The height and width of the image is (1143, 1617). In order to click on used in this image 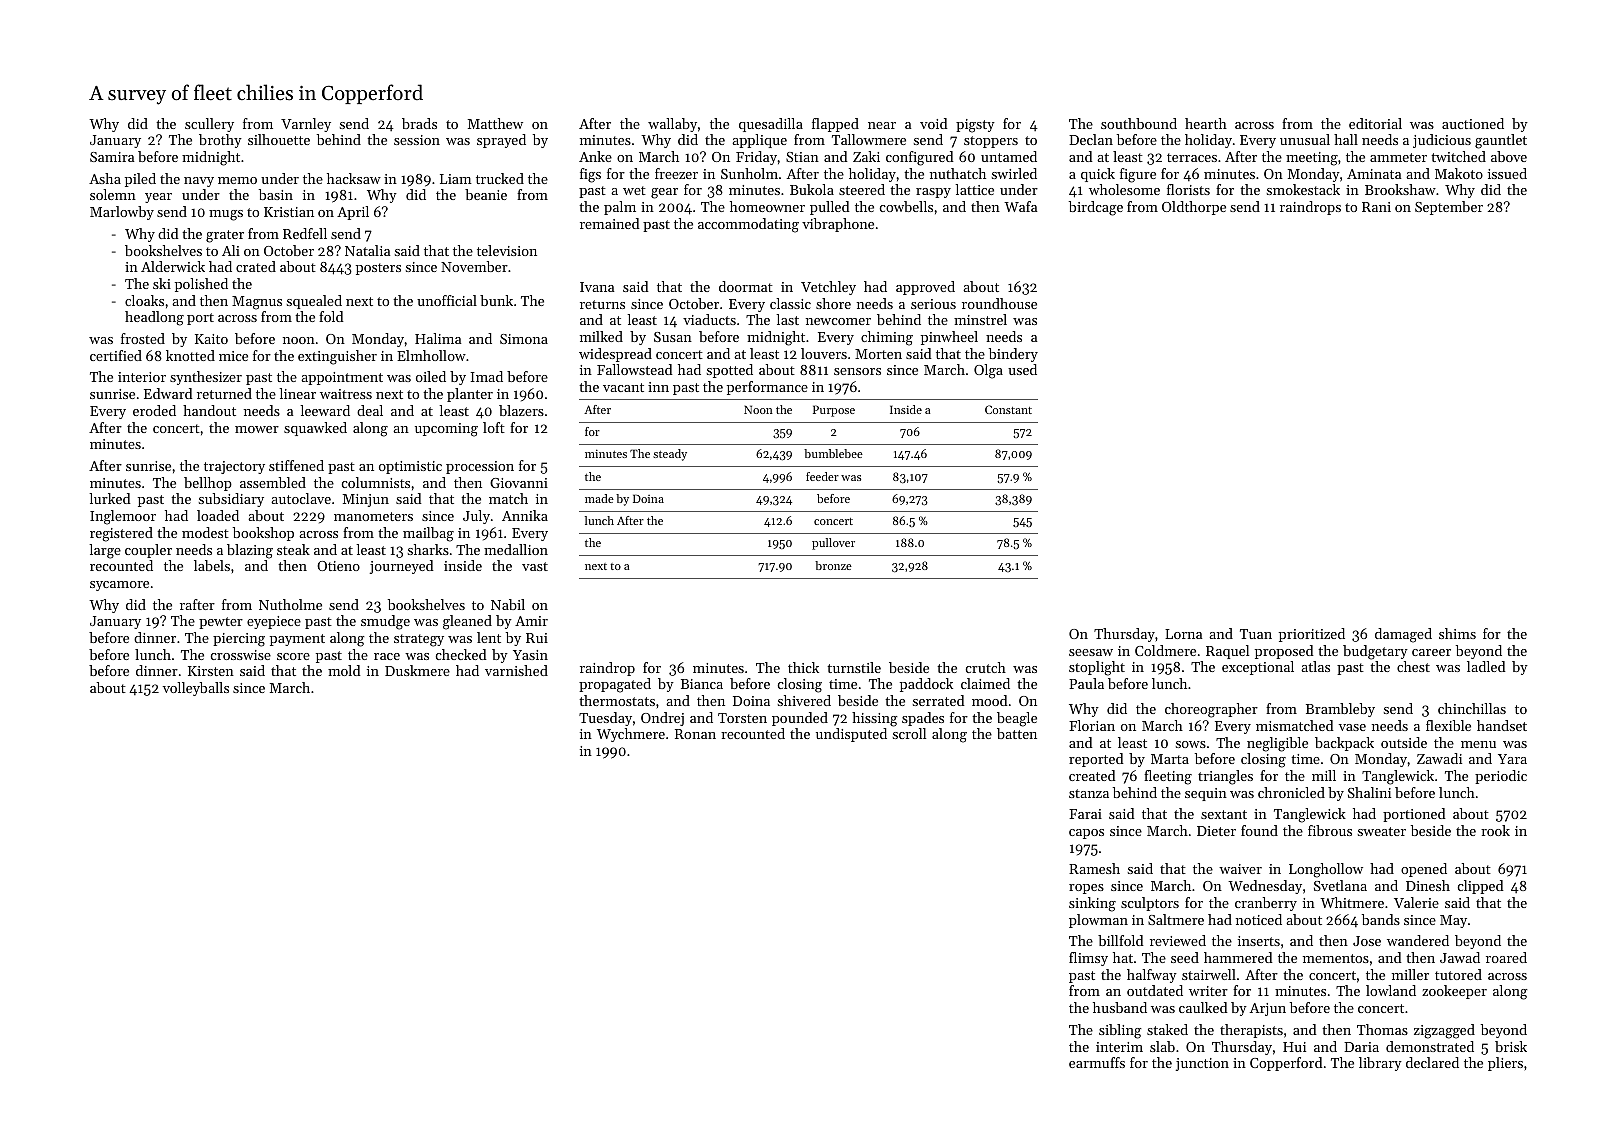, I will do `click(1022, 369)`.
